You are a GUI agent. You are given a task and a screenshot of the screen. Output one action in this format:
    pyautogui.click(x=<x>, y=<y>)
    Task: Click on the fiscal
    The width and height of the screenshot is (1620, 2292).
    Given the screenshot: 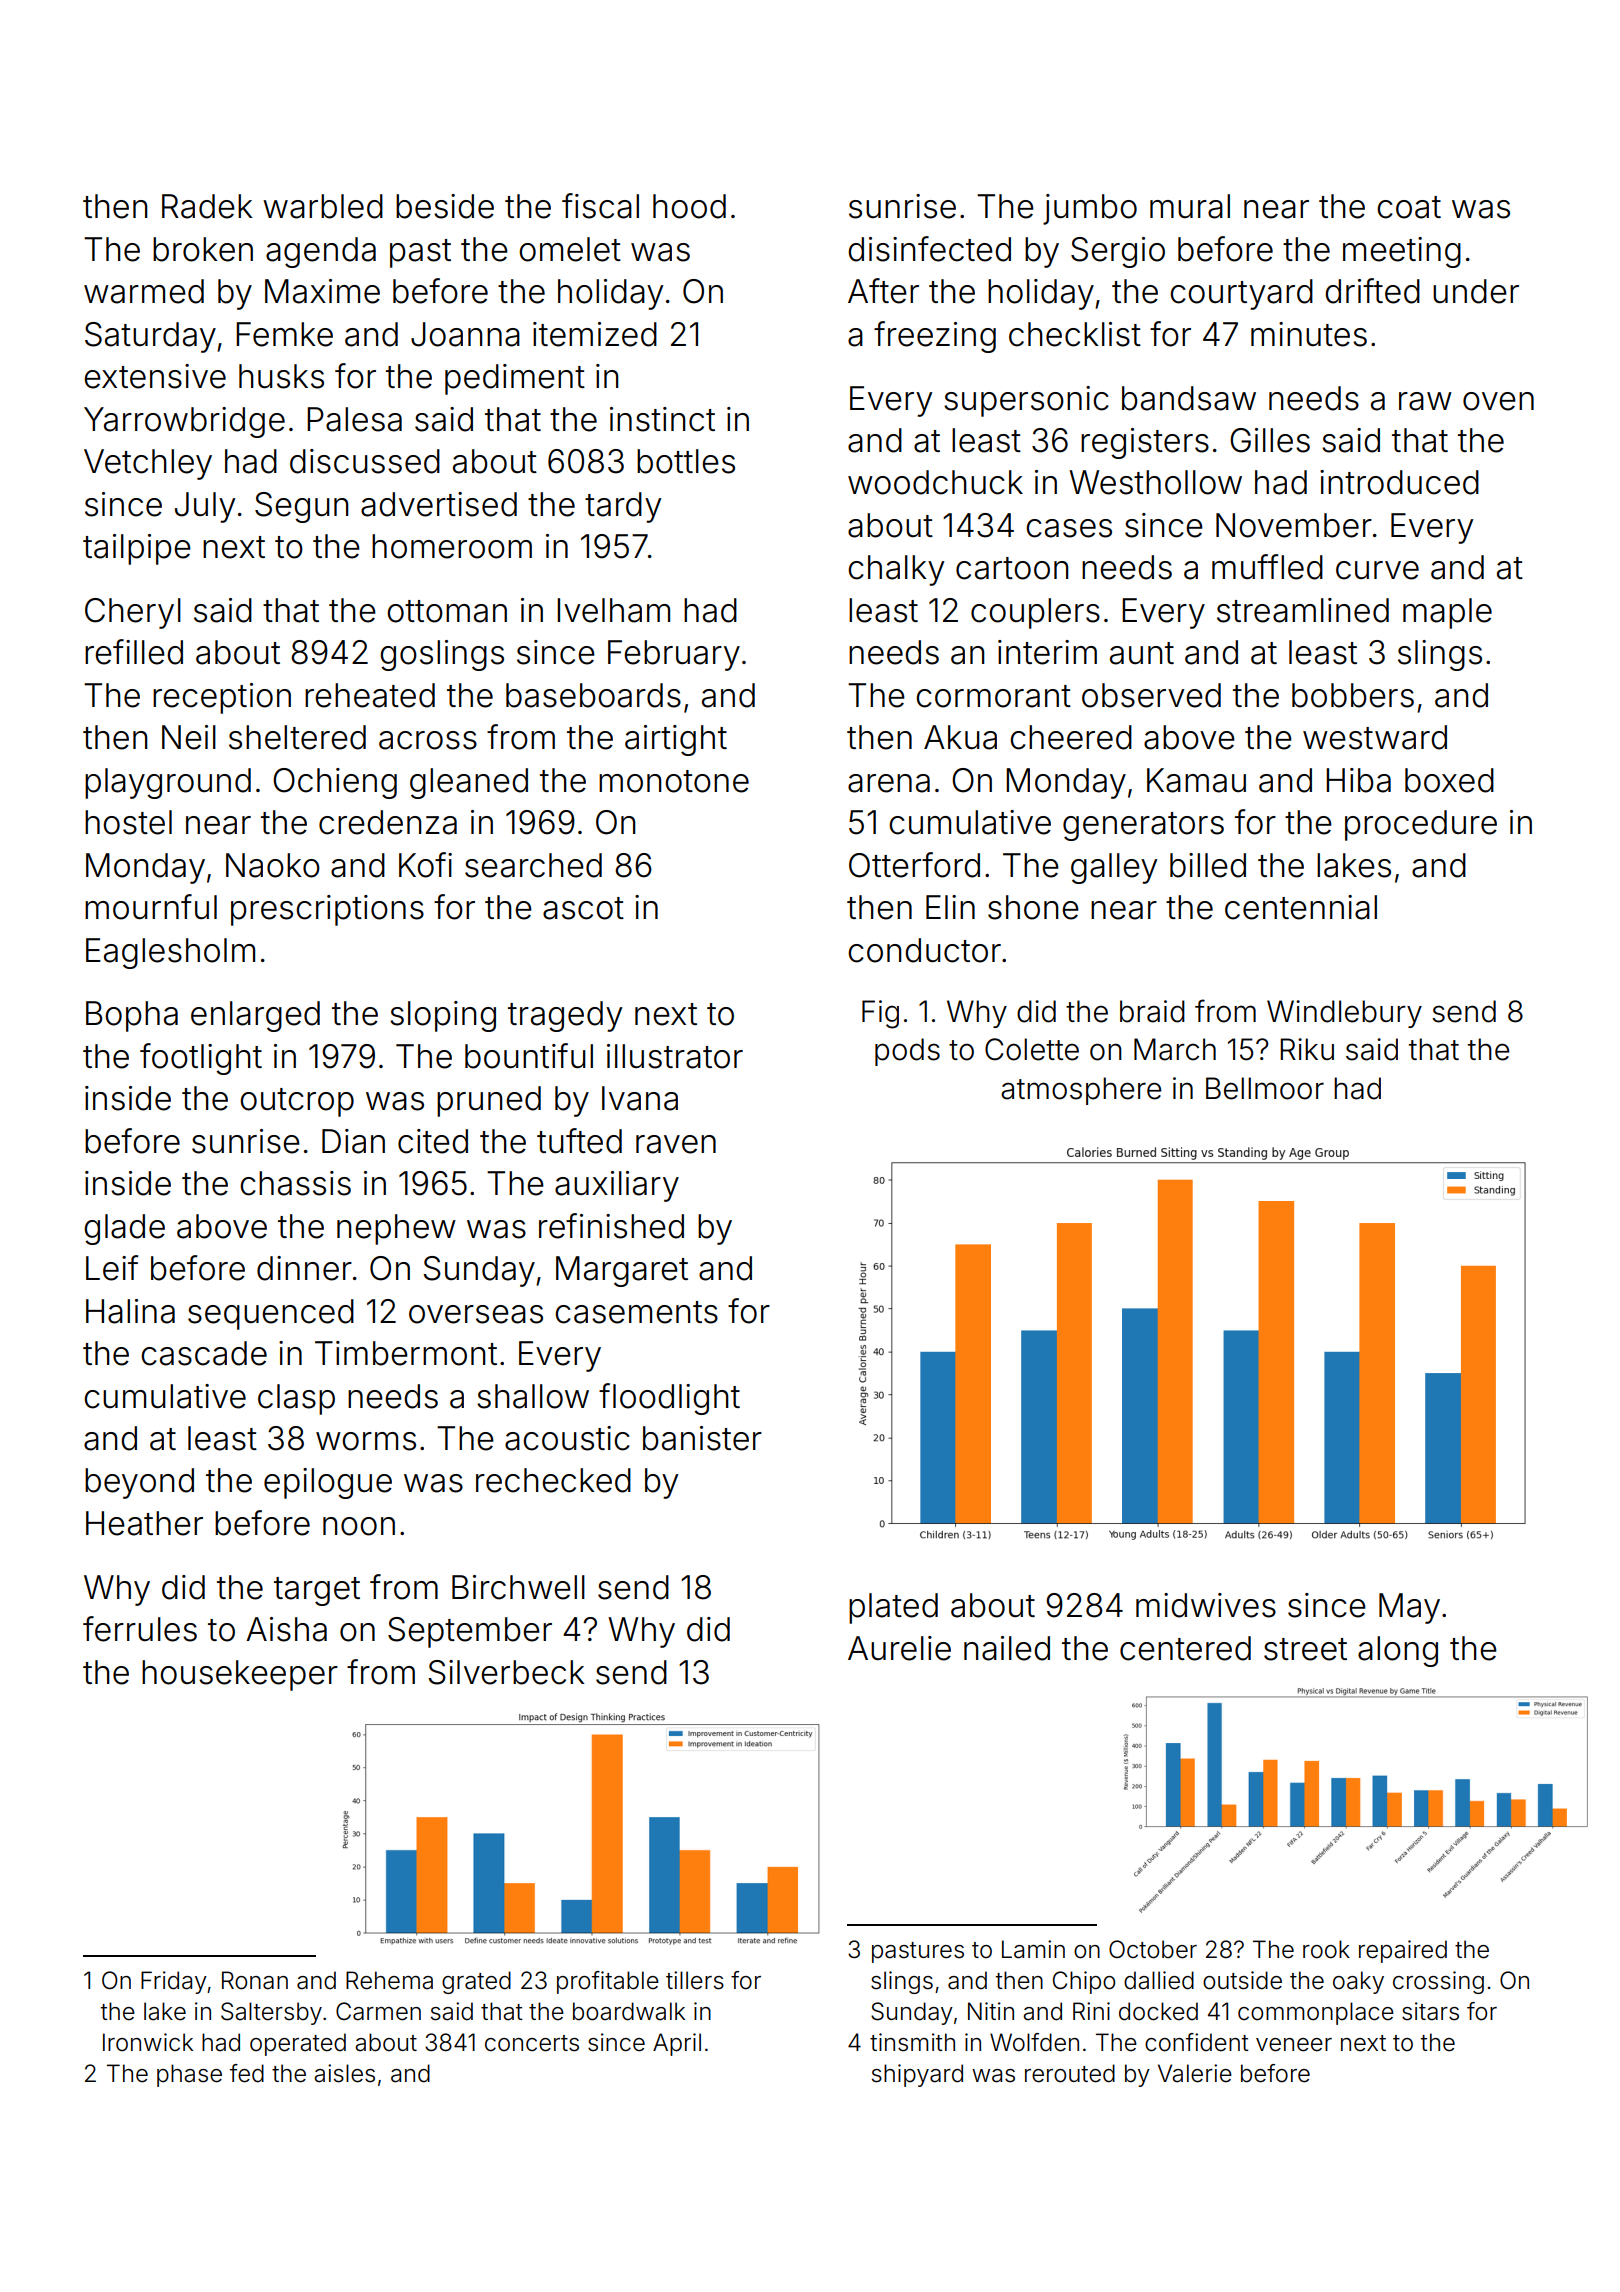 What is the action you would take?
    pyautogui.click(x=600, y=206)
